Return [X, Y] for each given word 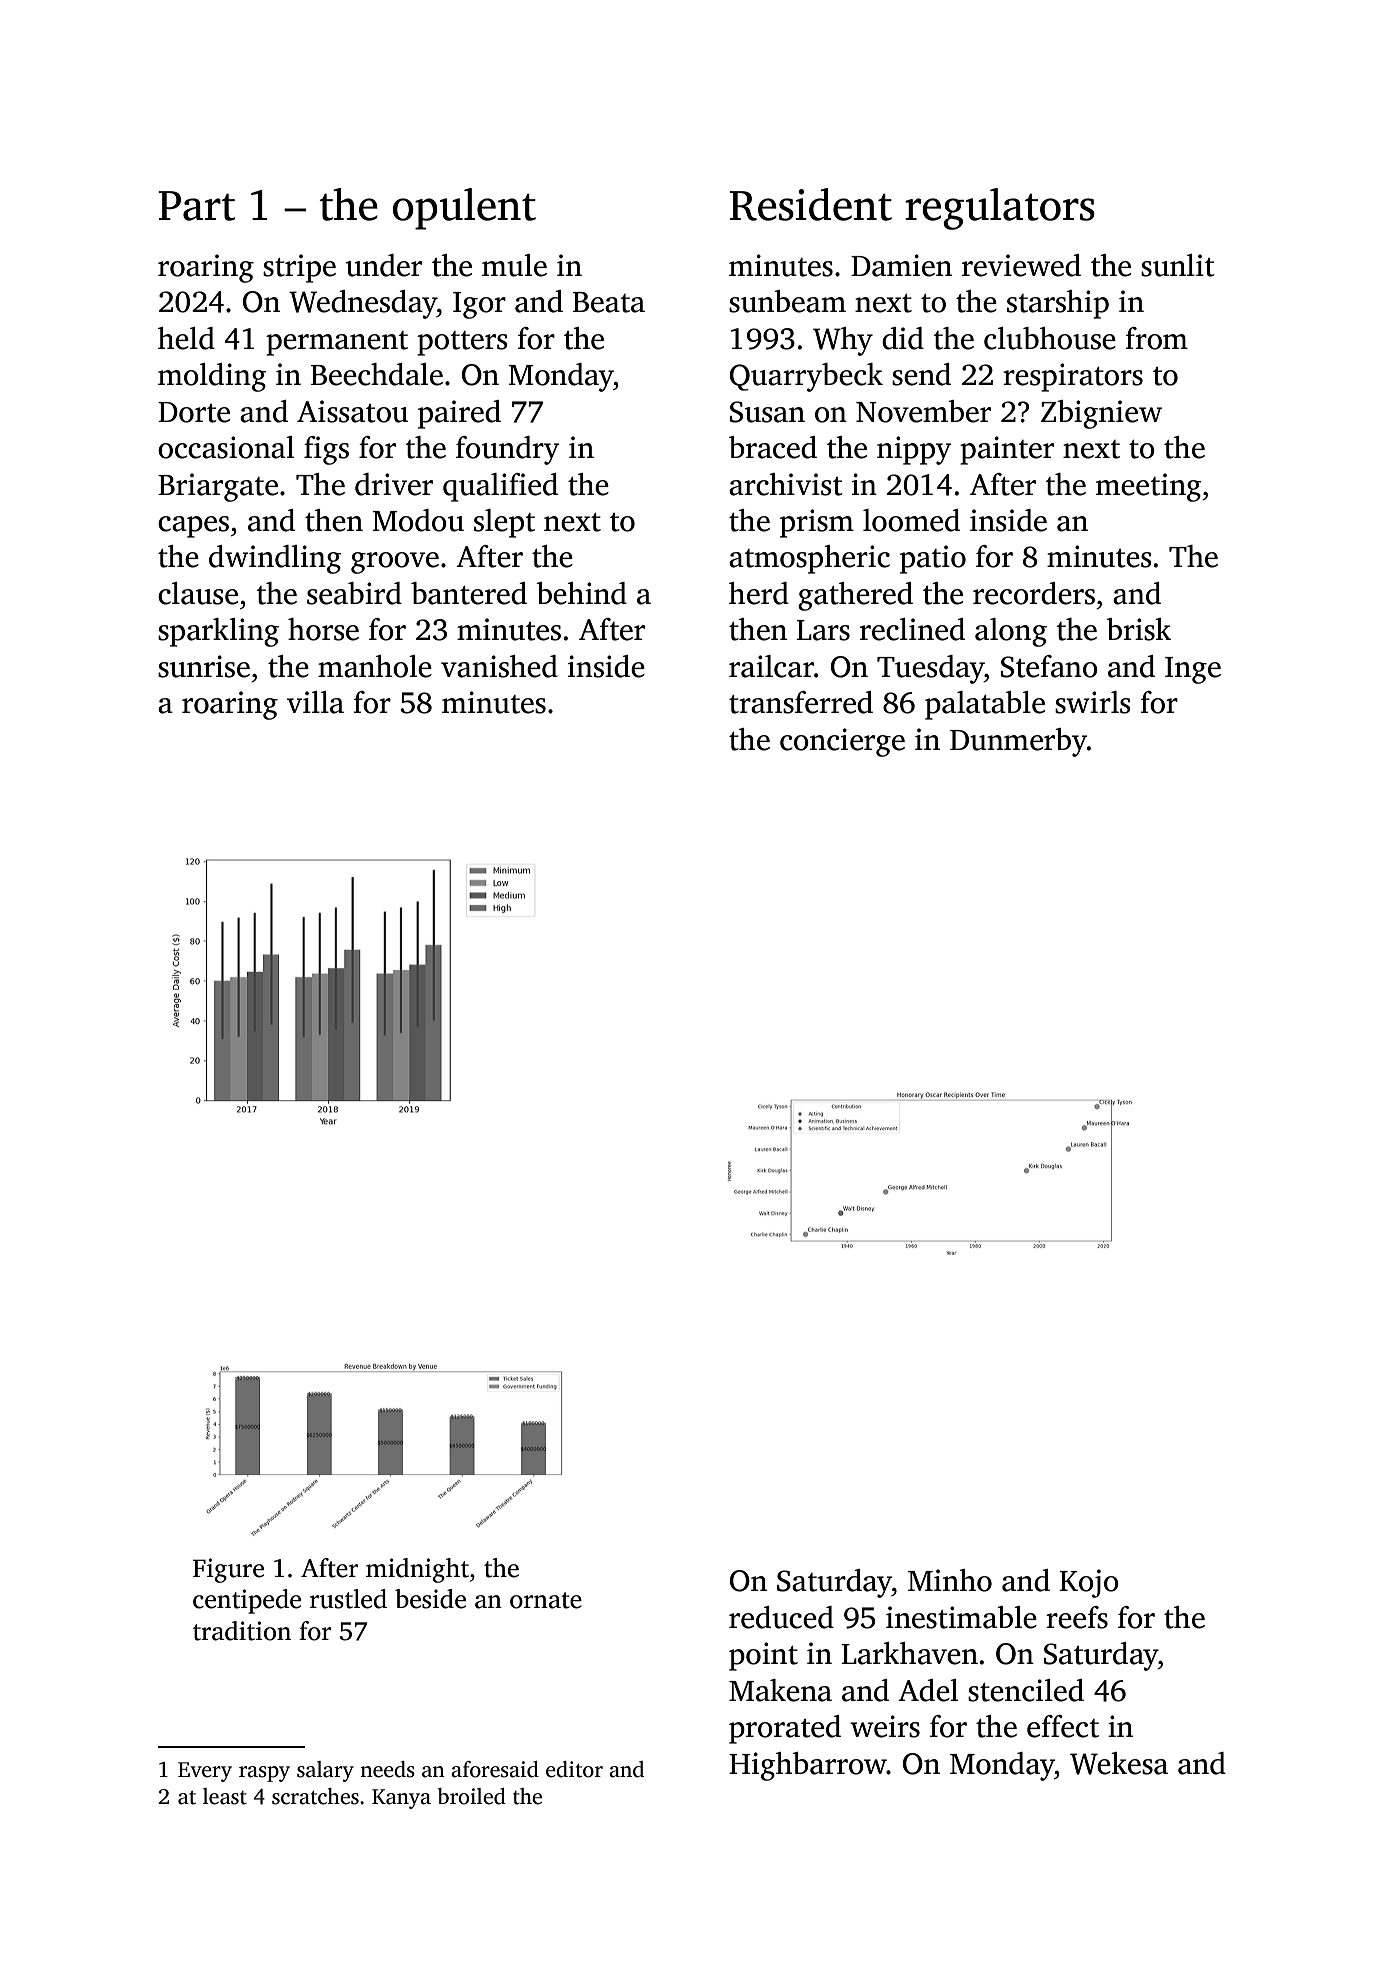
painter [1007, 450]
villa [315, 702]
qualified [500, 487]
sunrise [204, 666]
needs [387, 1769]
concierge [842, 742]
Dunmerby [1018, 742]
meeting [1149, 487]
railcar [771, 666]
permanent [337, 343]
